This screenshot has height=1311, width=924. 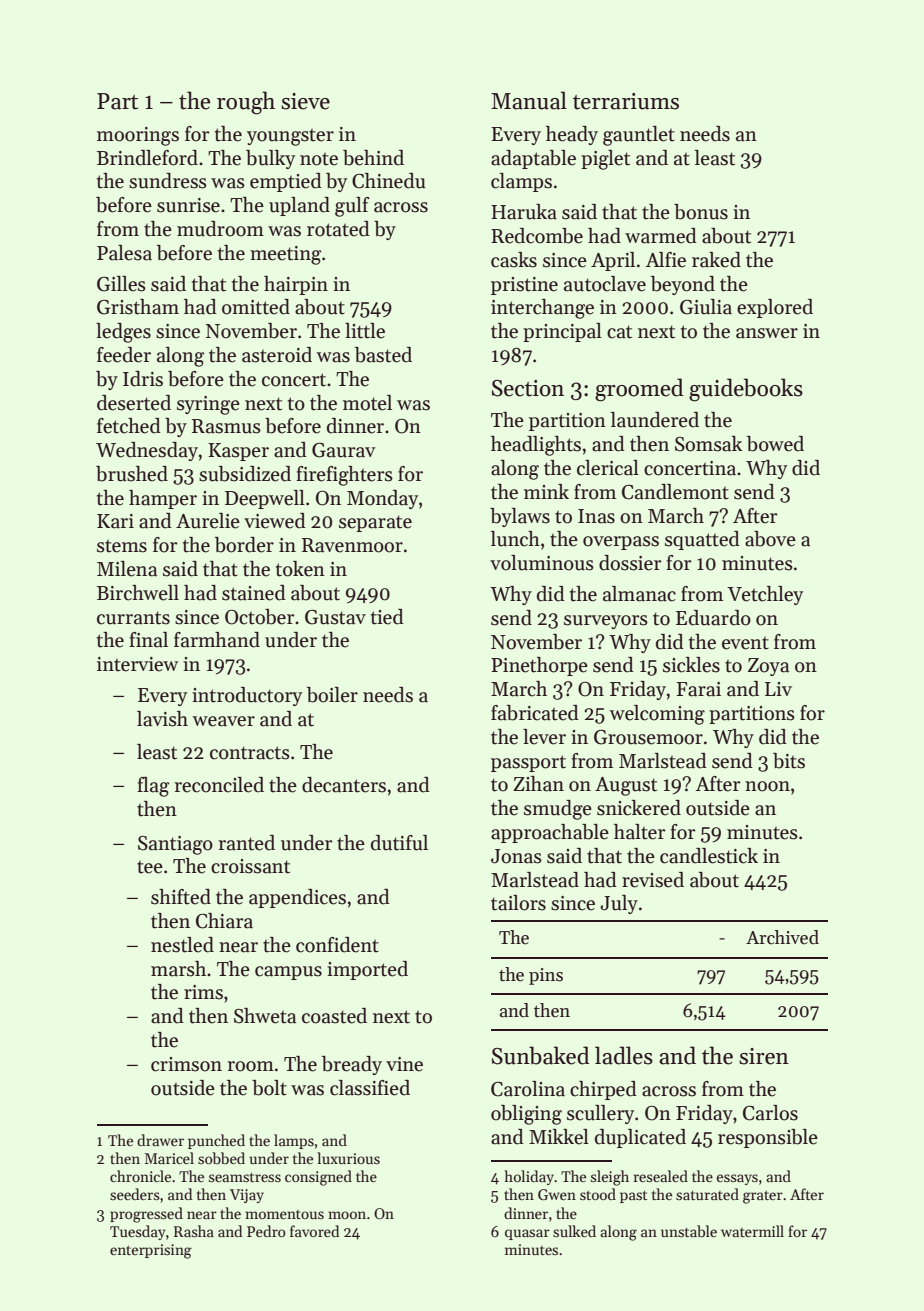 I want to click on progressed, so click(x=146, y=1215).
